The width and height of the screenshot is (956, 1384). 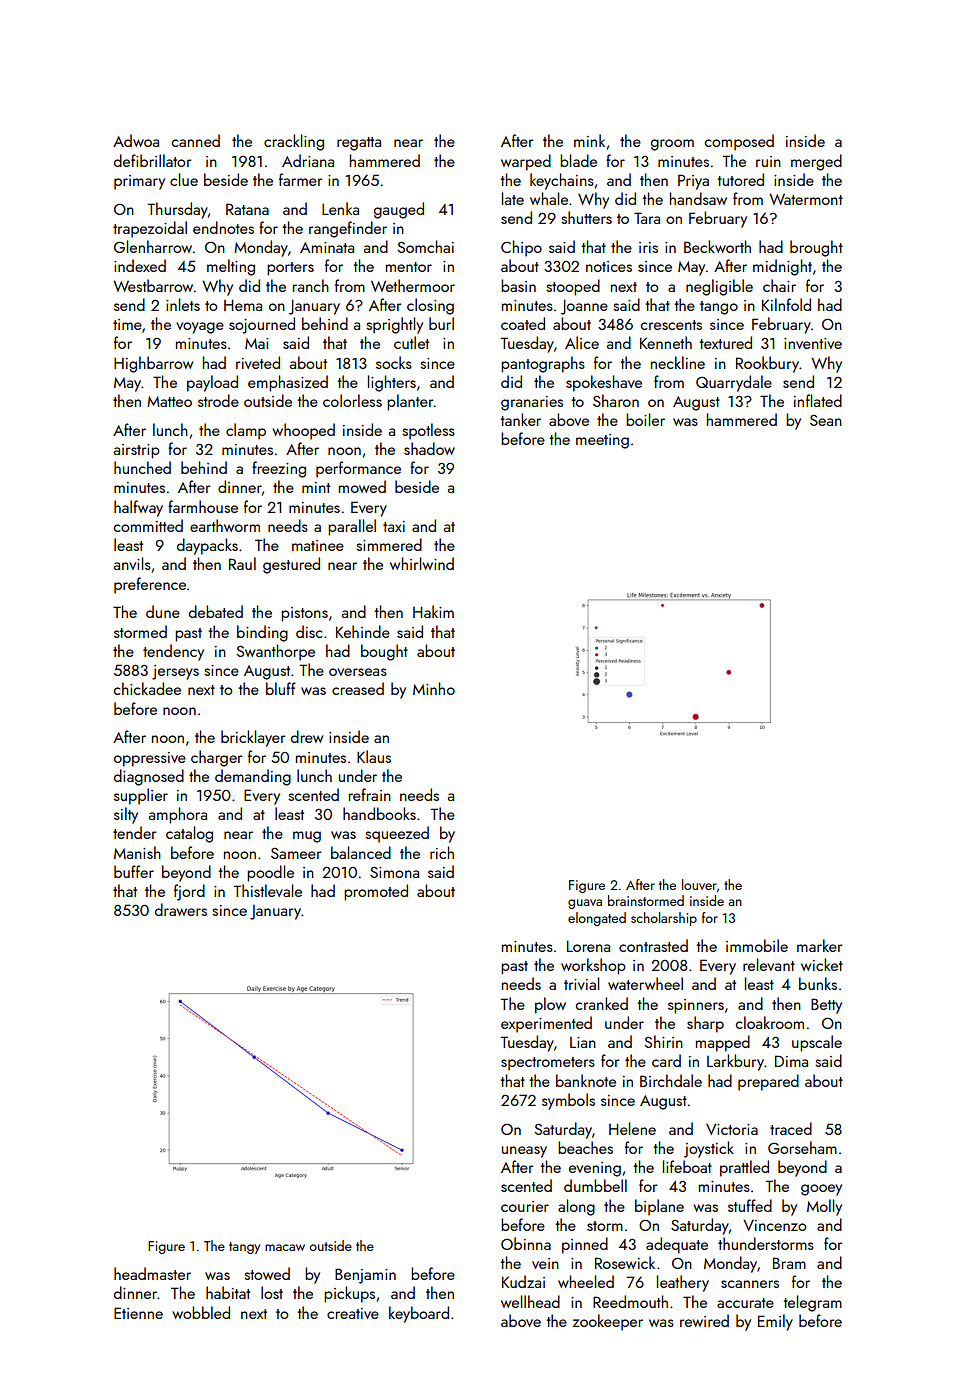 I want to click on Sean, so click(x=826, y=420).
